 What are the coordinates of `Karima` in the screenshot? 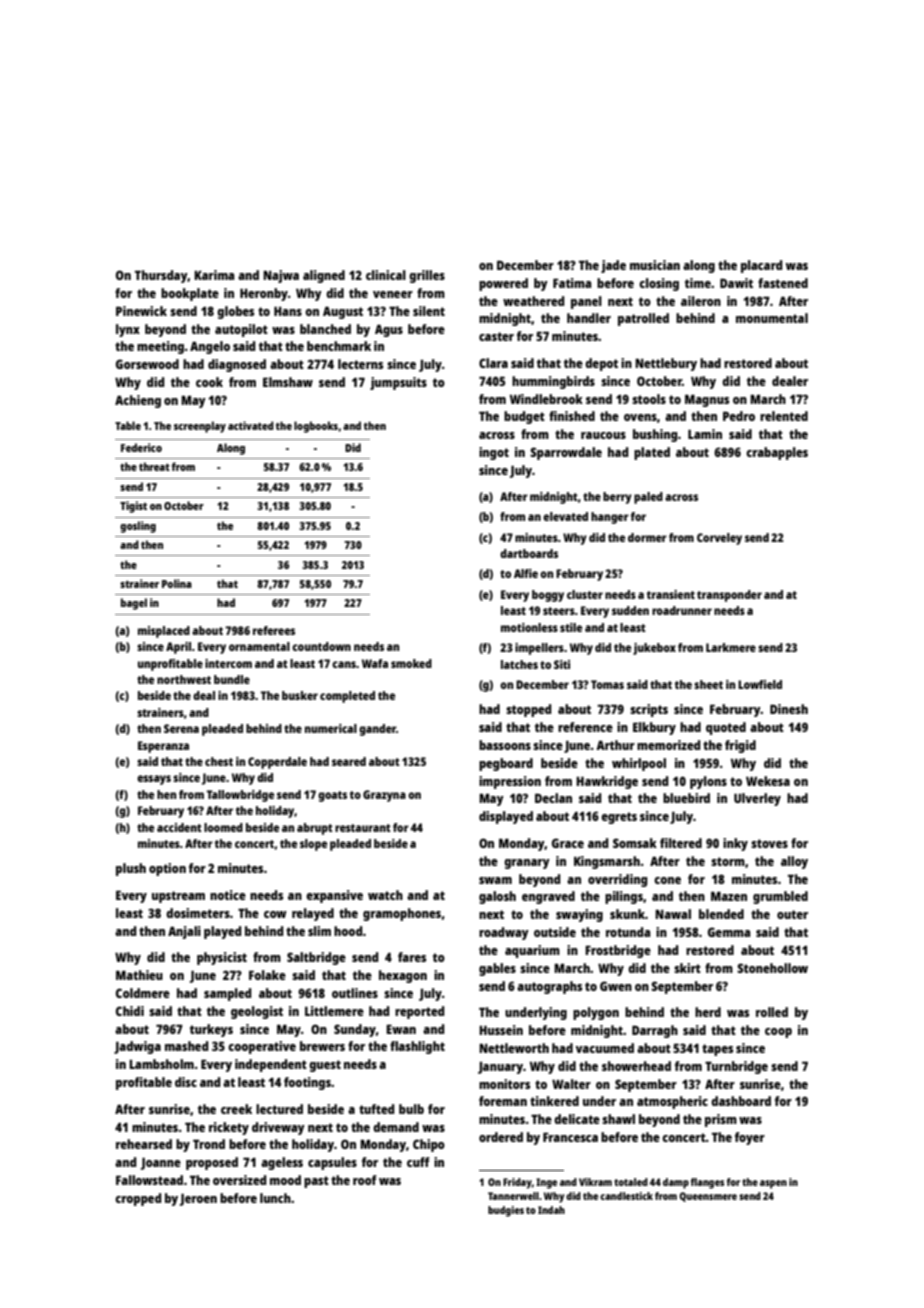 It's located at (214, 275).
